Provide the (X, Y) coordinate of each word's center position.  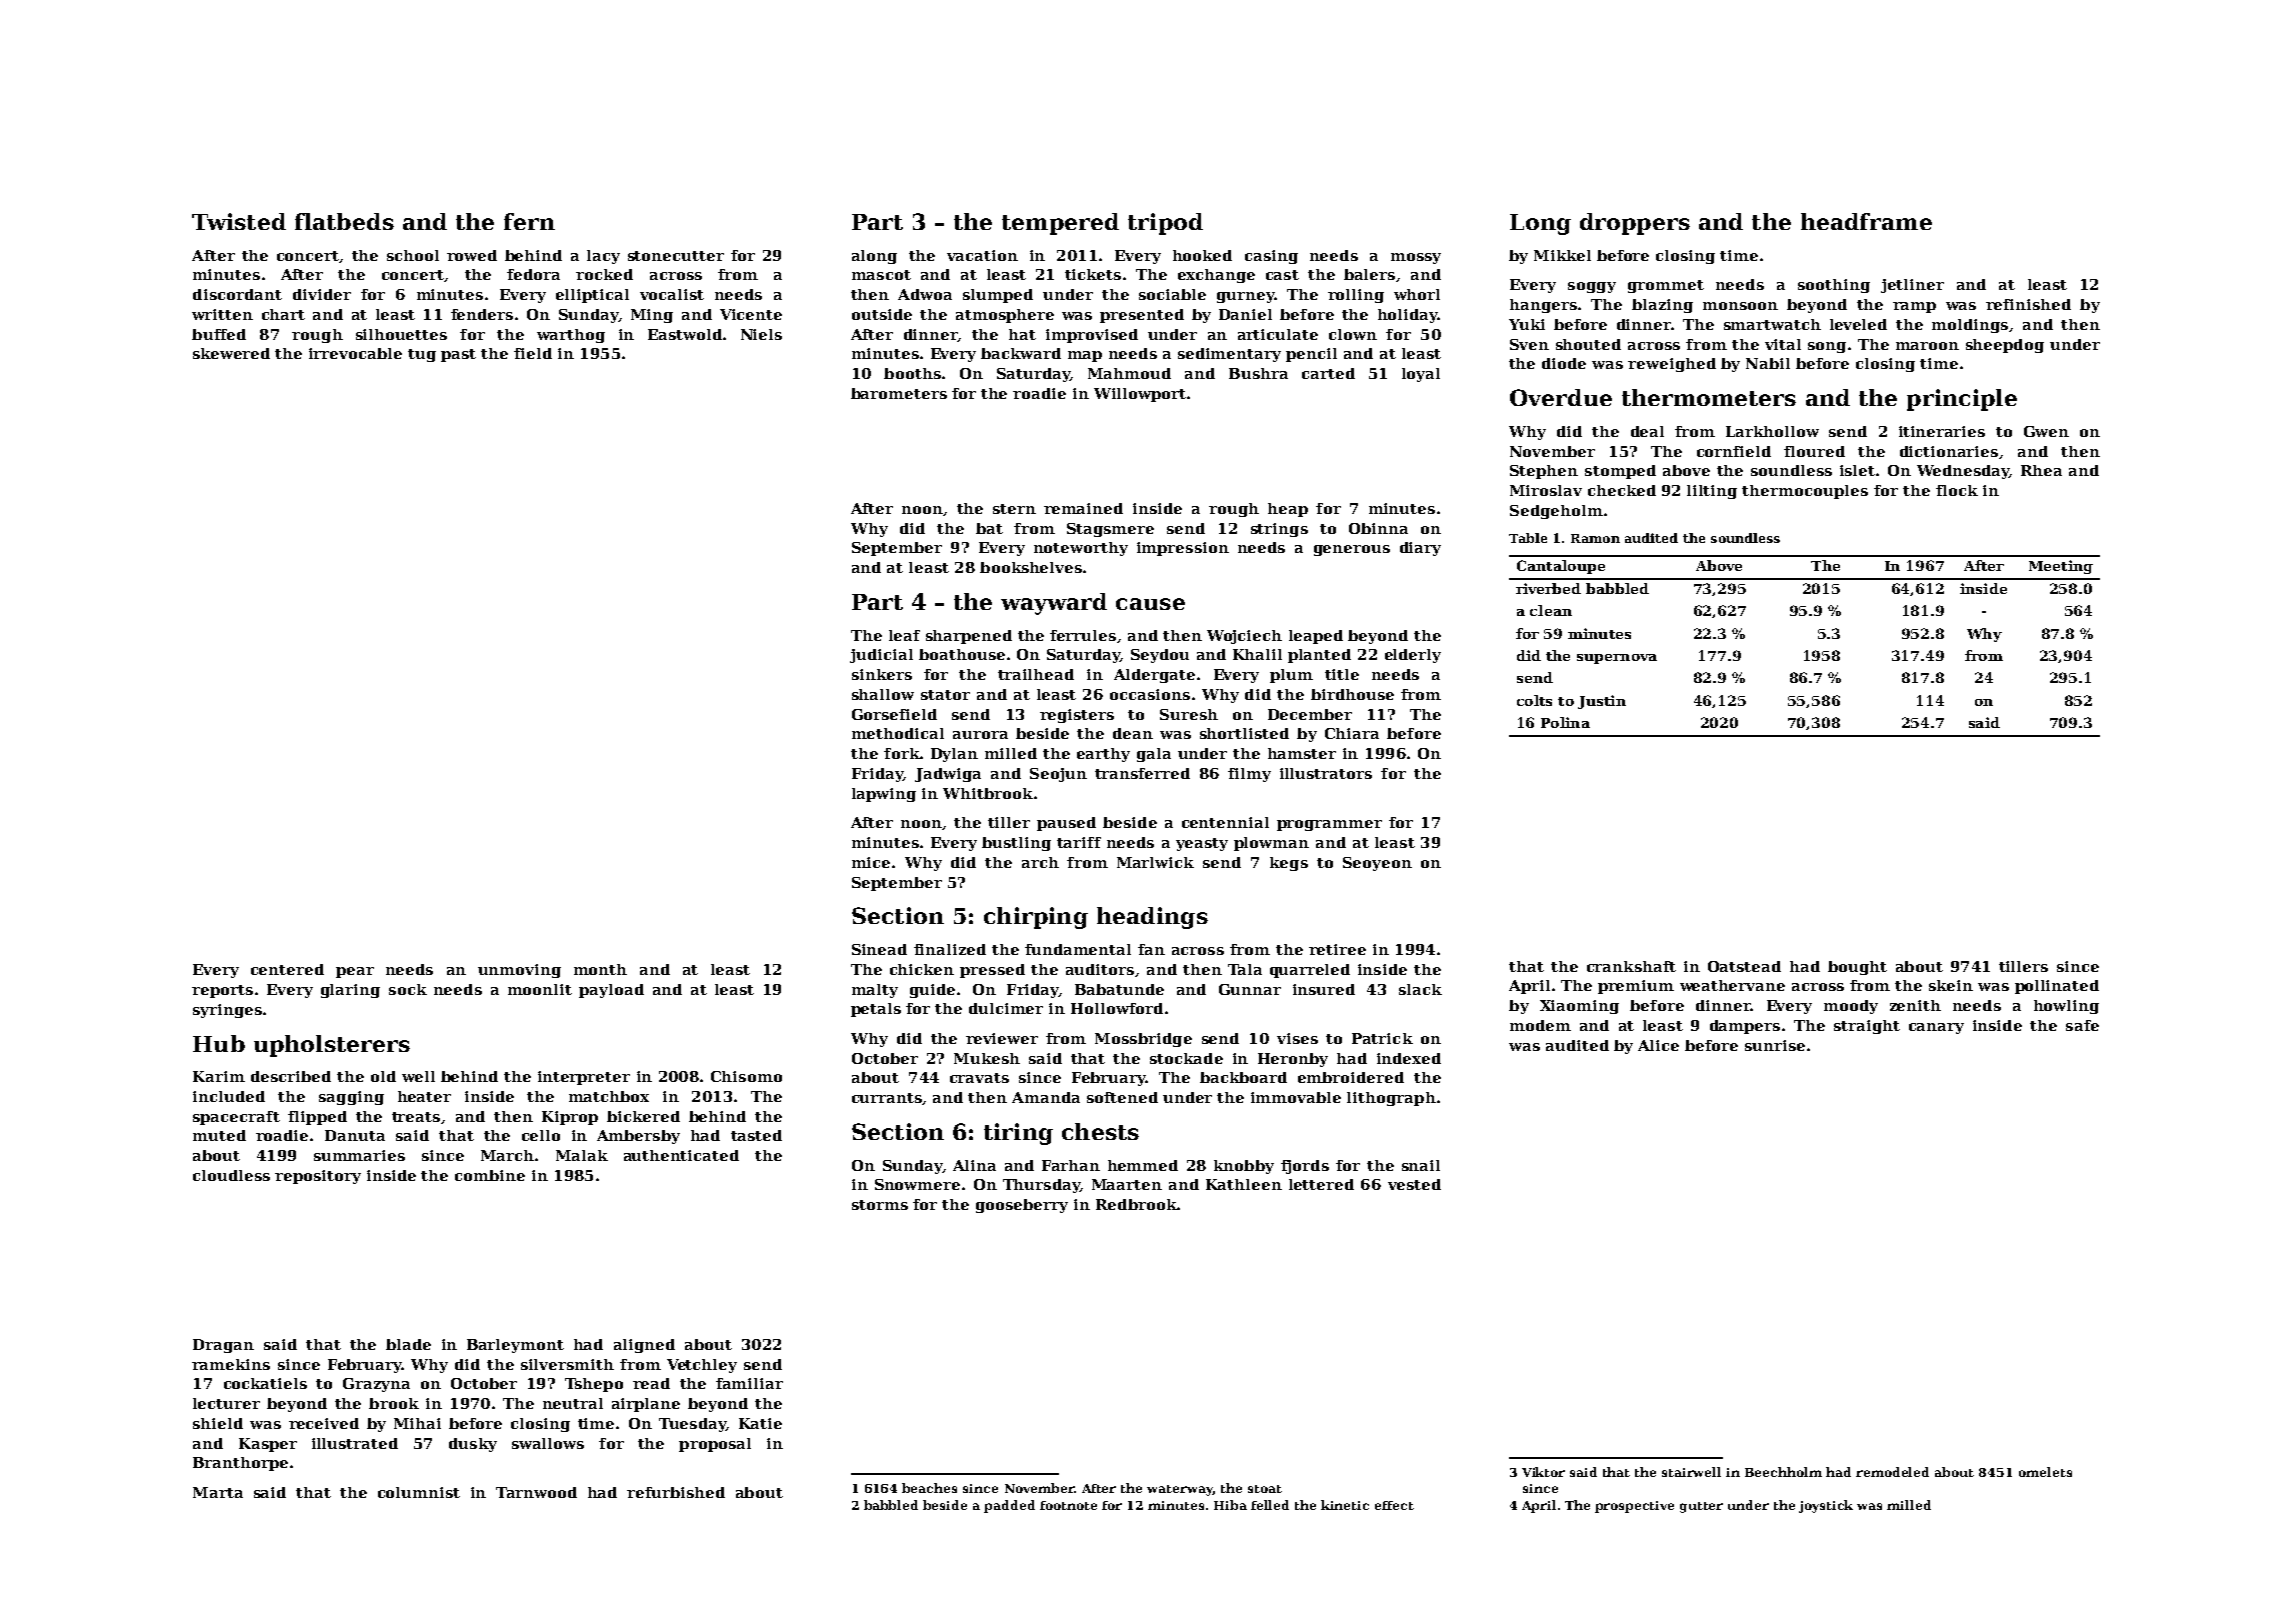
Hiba (1230, 1505)
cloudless (231, 1175)
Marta (218, 1492)
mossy (1416, 258)
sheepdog (2005, 346)
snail (1421, 1165)
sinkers (882, 674)
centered (287, 969)
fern (529, 221)
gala (1154, 755)
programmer (1329, 825)
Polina (1565, 722)
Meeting (2061, 567)
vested (1414, 1184)
